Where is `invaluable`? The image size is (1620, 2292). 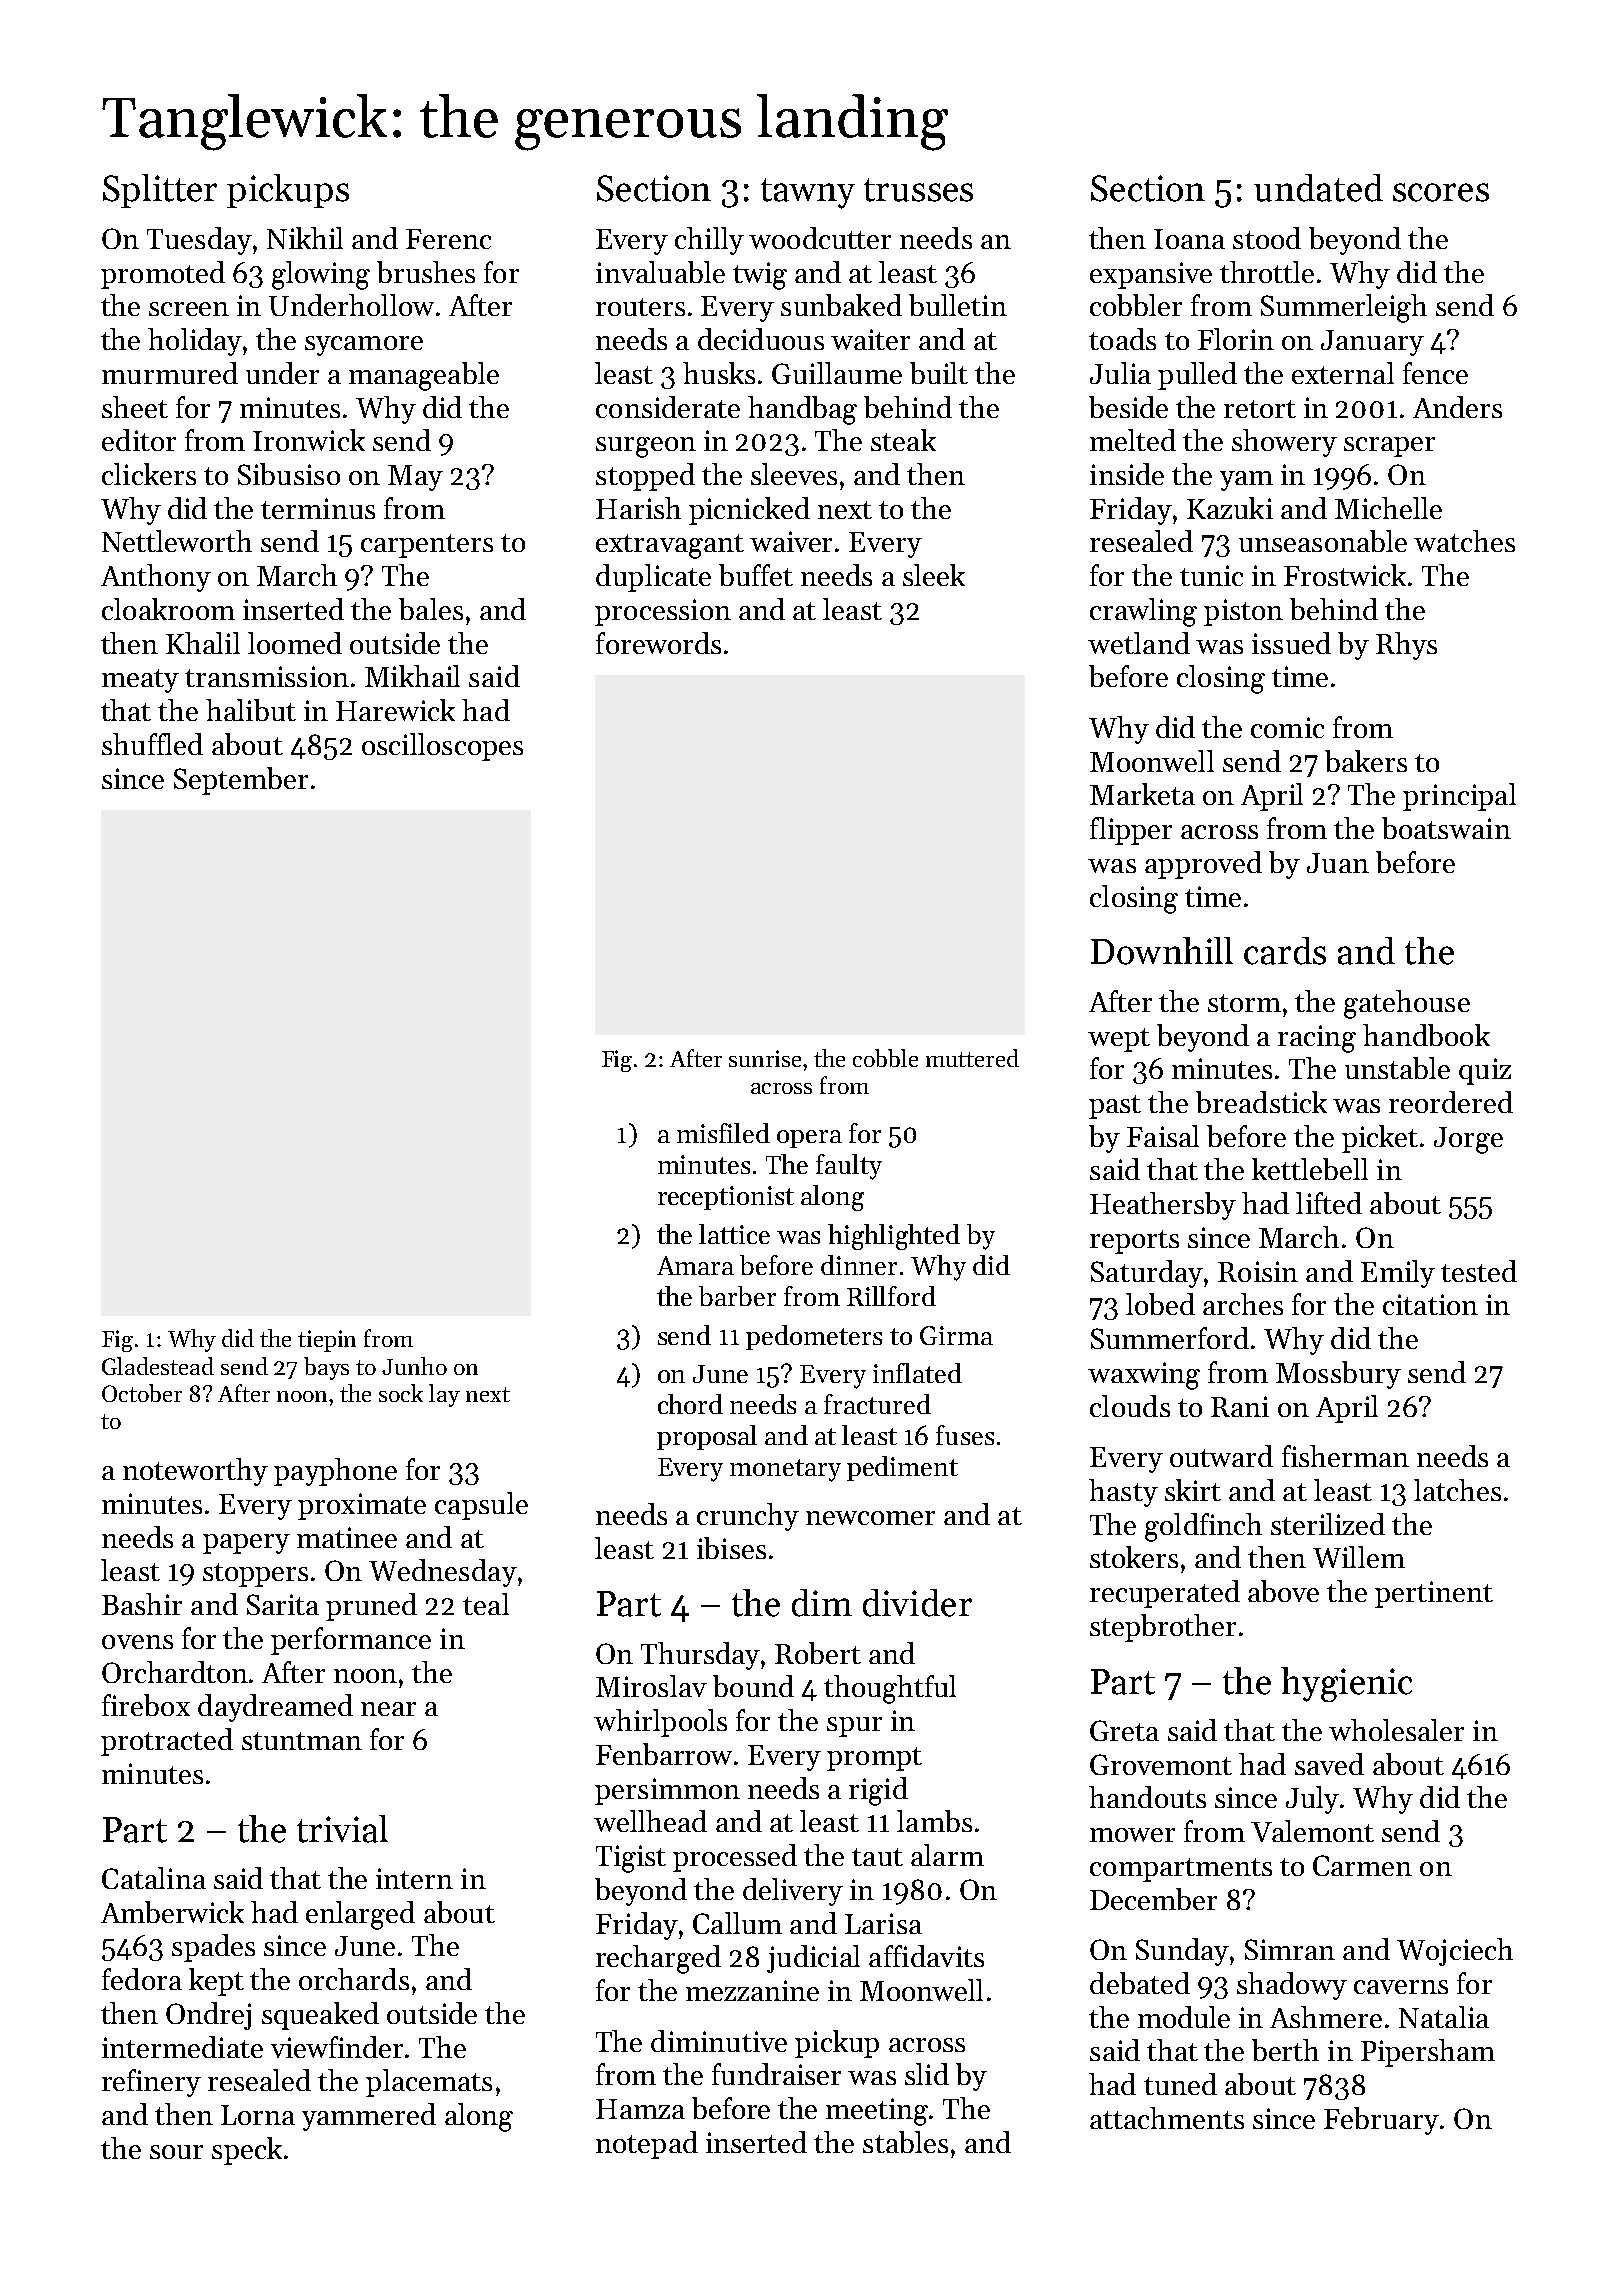 invaluable is located at coordinates (660, 272).
